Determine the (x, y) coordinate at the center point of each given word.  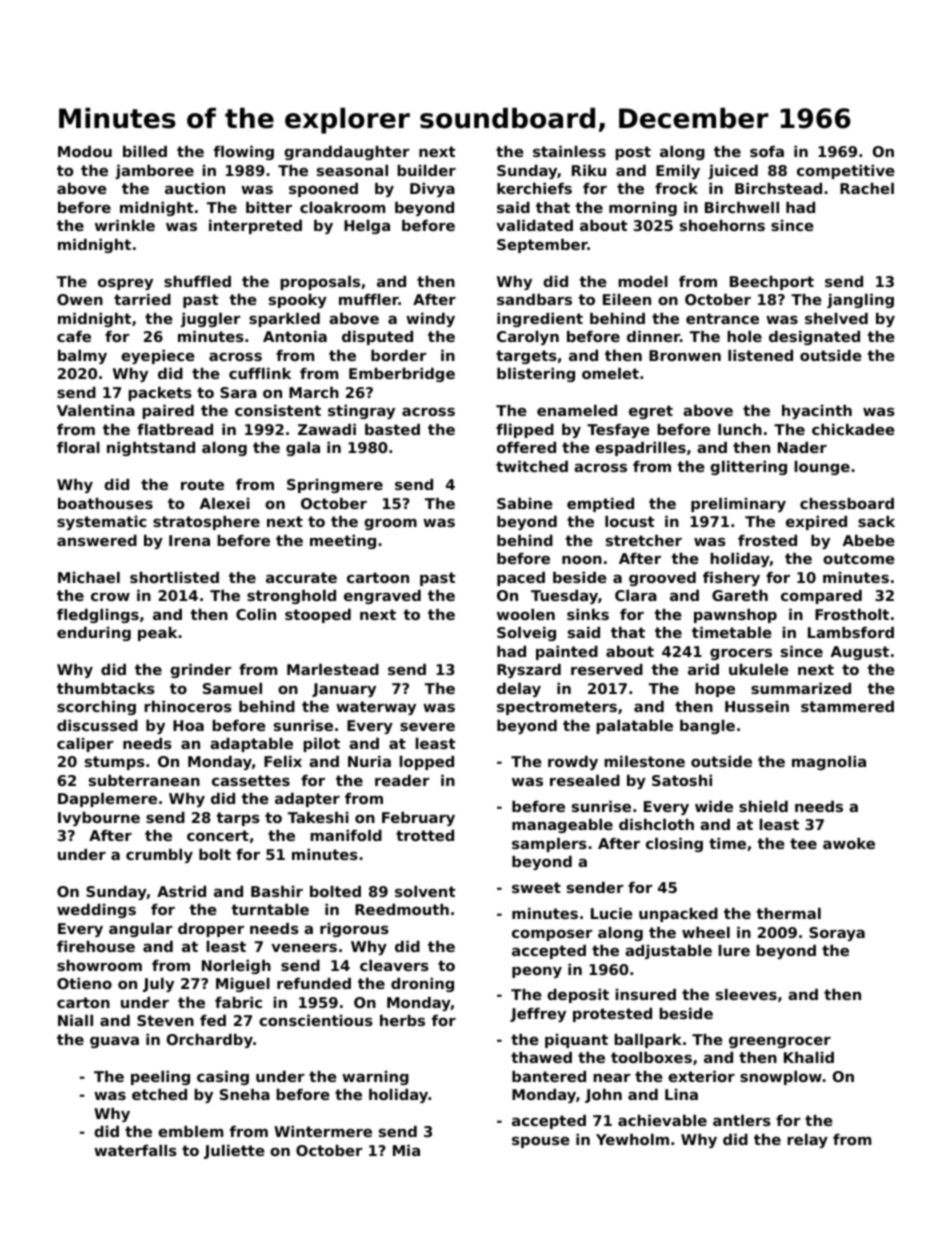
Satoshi (682, 780)
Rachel (867, 188)
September (542, 246)
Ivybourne (99, 819)
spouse (541, 1142)
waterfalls (135, 1150)
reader (402, 780)
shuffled (197, 281)
